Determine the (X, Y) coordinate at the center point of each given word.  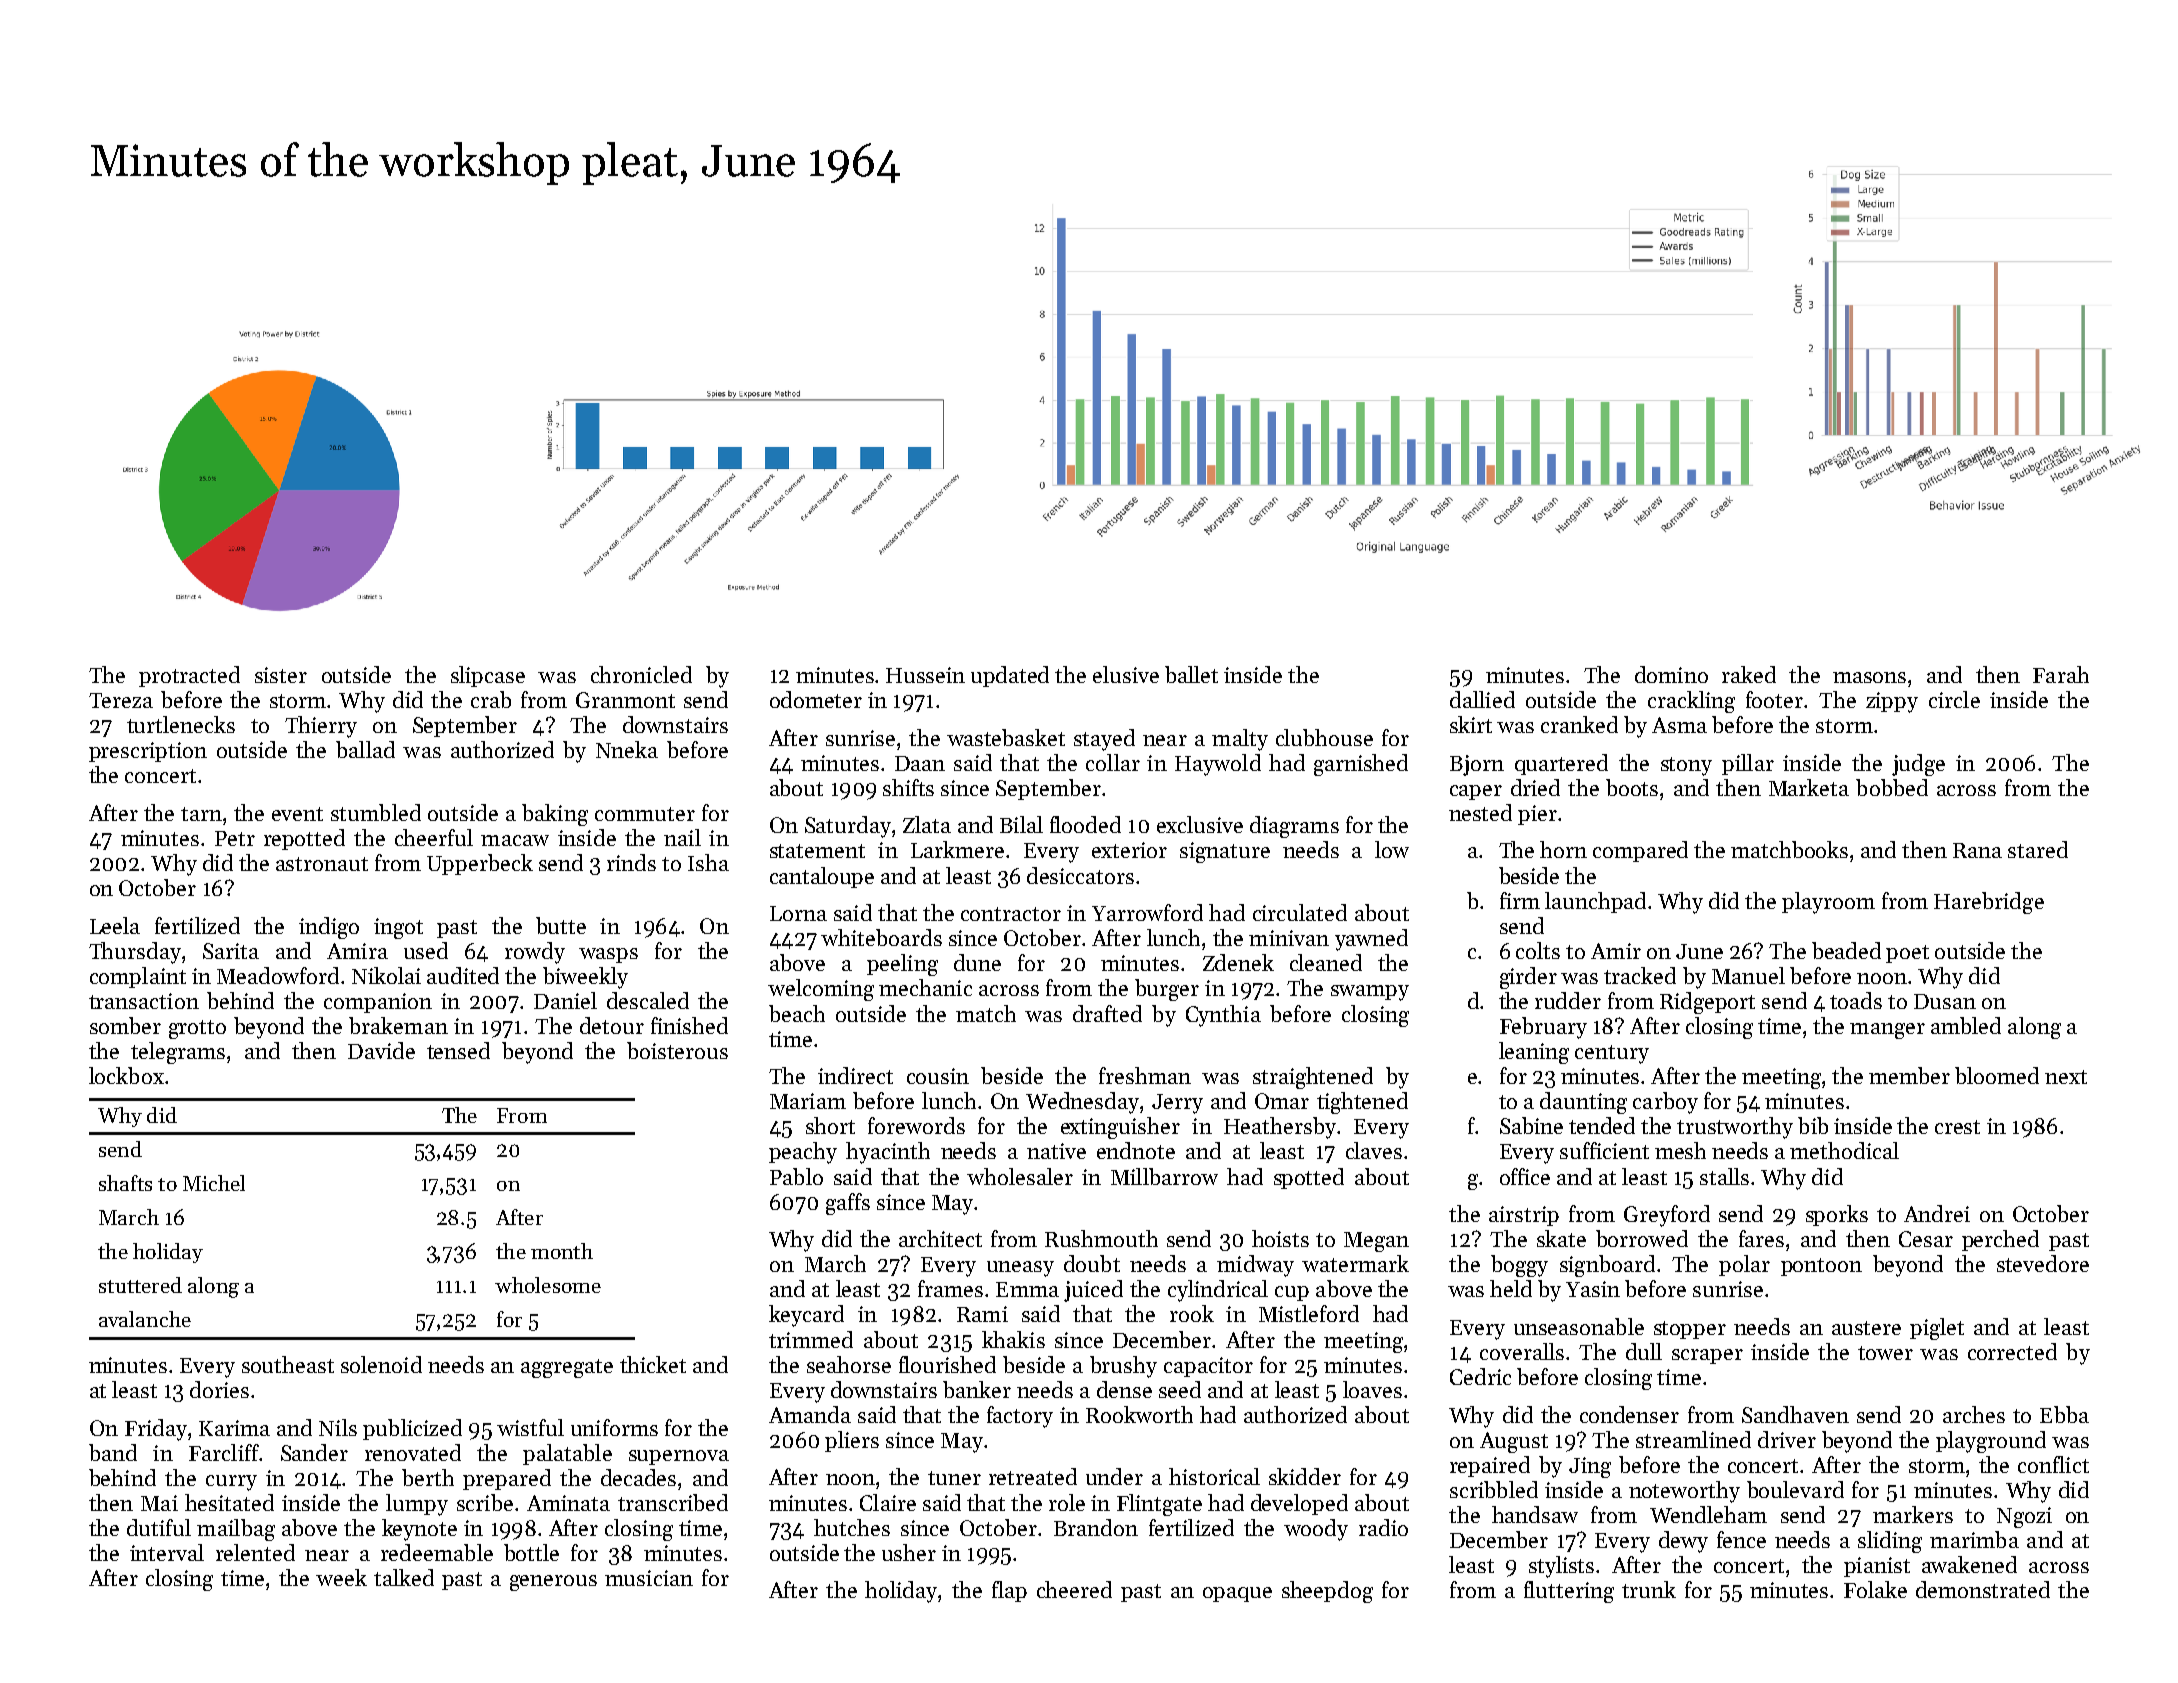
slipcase (488, 676)
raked (1749, 674)
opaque (1237, 1594)
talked (404, 1577)
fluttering (1569, 1592)
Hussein (925, 675)
